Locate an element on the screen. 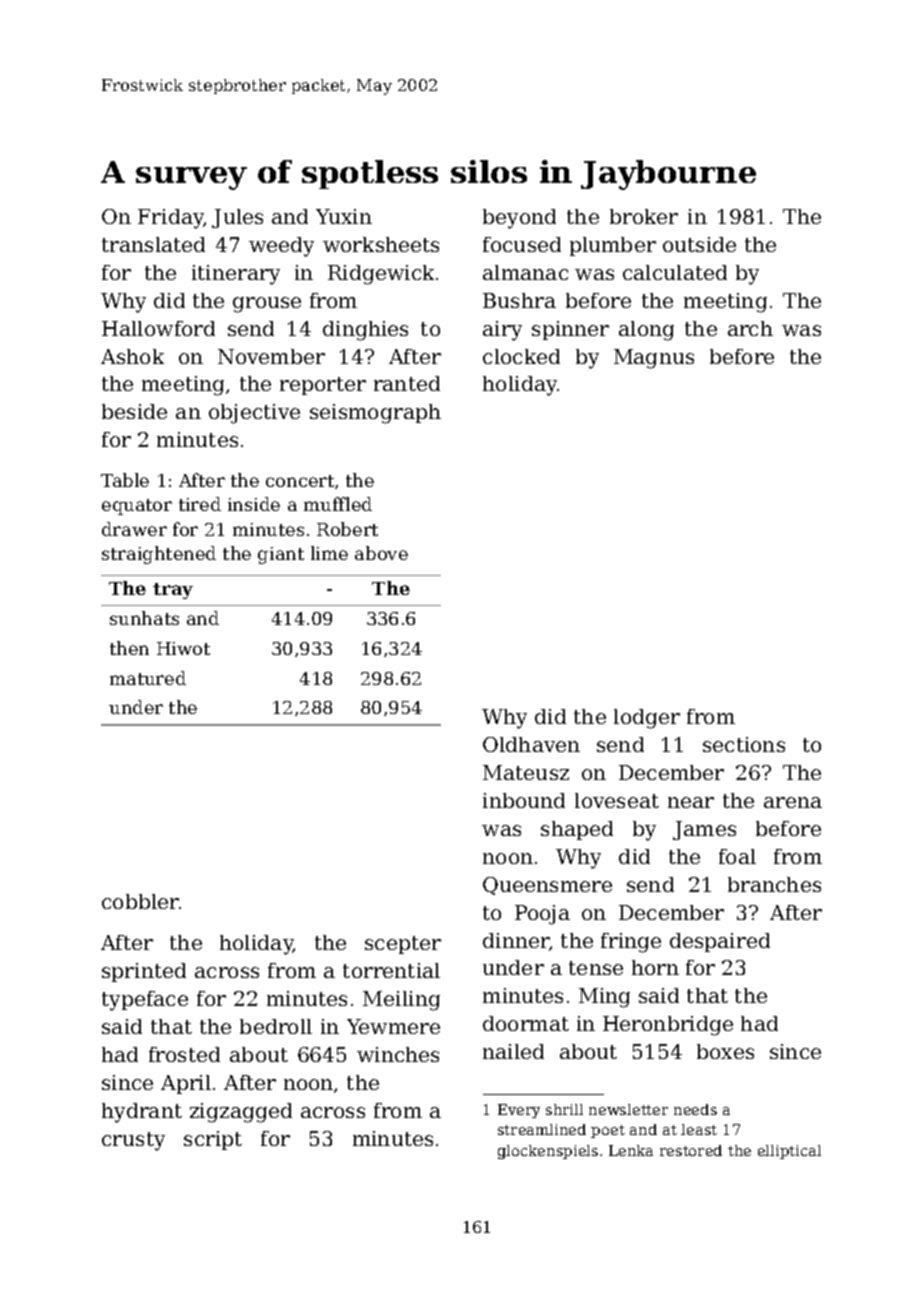  cobbler is located at coordinates (140, 901).
